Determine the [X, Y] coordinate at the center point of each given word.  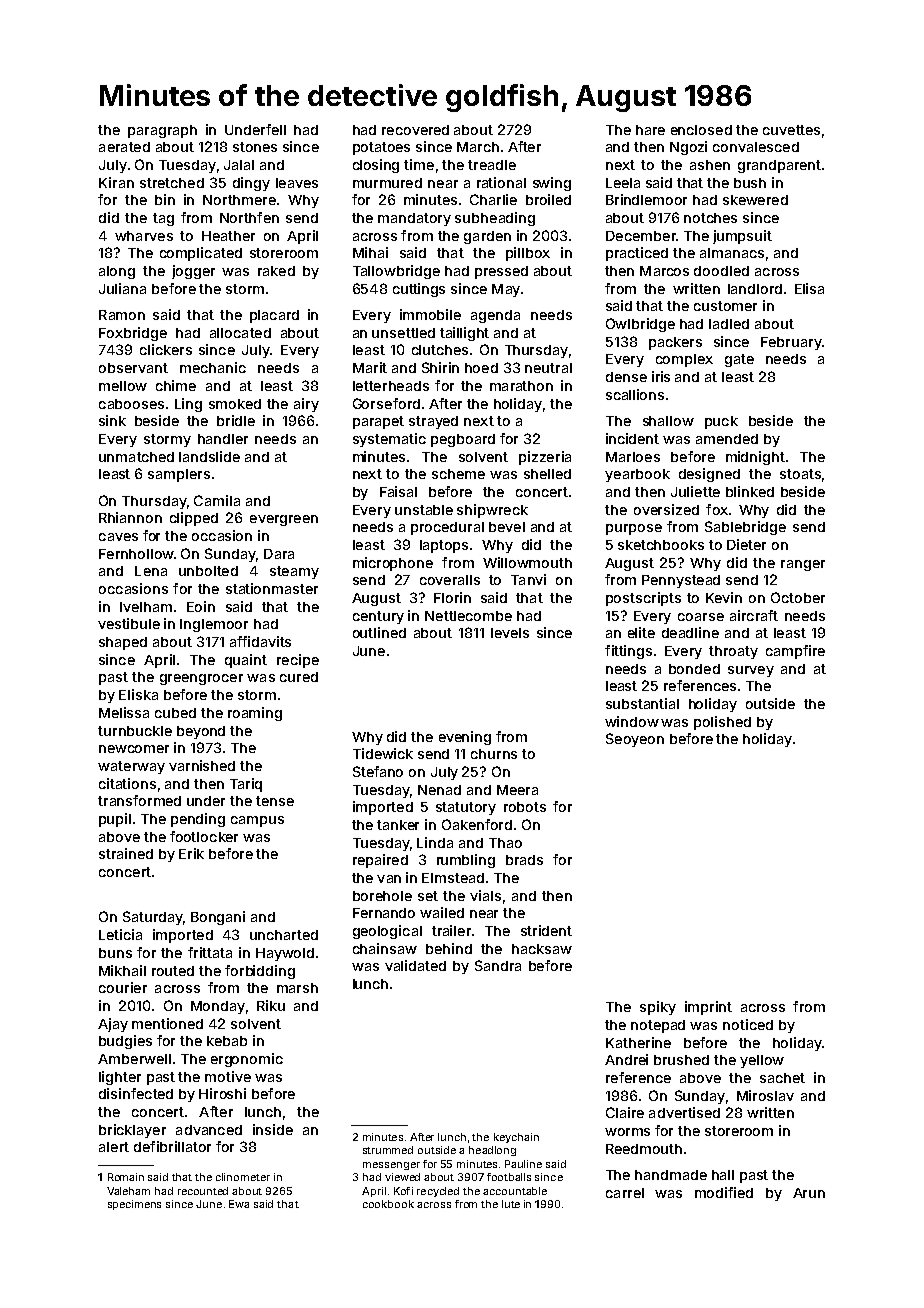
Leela [623, 183]
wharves [144, 236]
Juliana [122, 288]
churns [494, 754]
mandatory [414, 219]
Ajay [113, 1025]
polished [722, 723]
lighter [120, 1078]
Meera [517, 790]
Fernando [384, 913]
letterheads [391, 386]
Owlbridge [640, 325]
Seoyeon [635, 740]
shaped [123, 643]
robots [525, 807]
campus [257, 821]
